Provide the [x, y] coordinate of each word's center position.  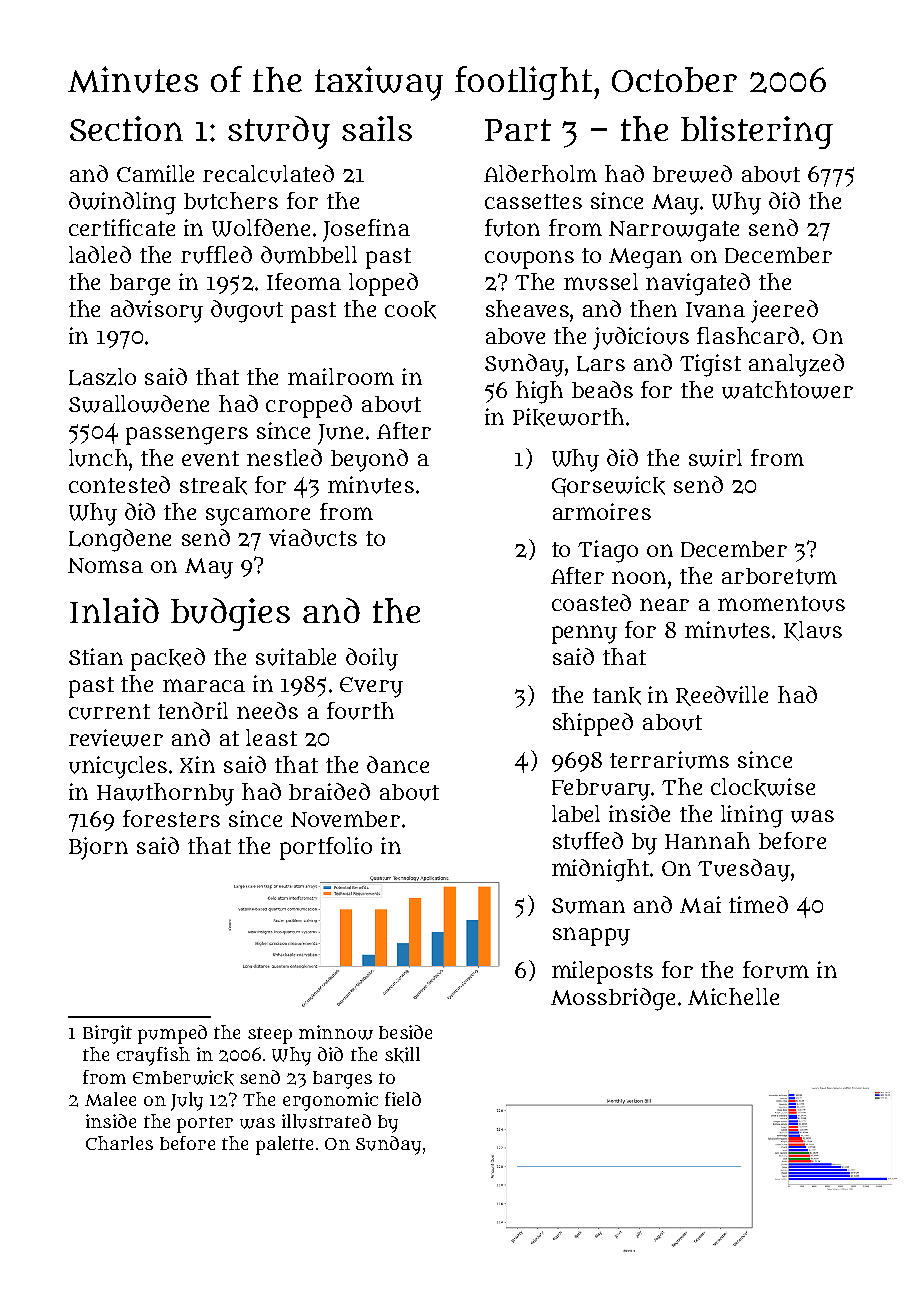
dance [398, 764]
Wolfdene [261, 228]
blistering [757, 132]
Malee [110, 1099]
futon [512, 228]
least [271, 737]
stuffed [588, 841]
